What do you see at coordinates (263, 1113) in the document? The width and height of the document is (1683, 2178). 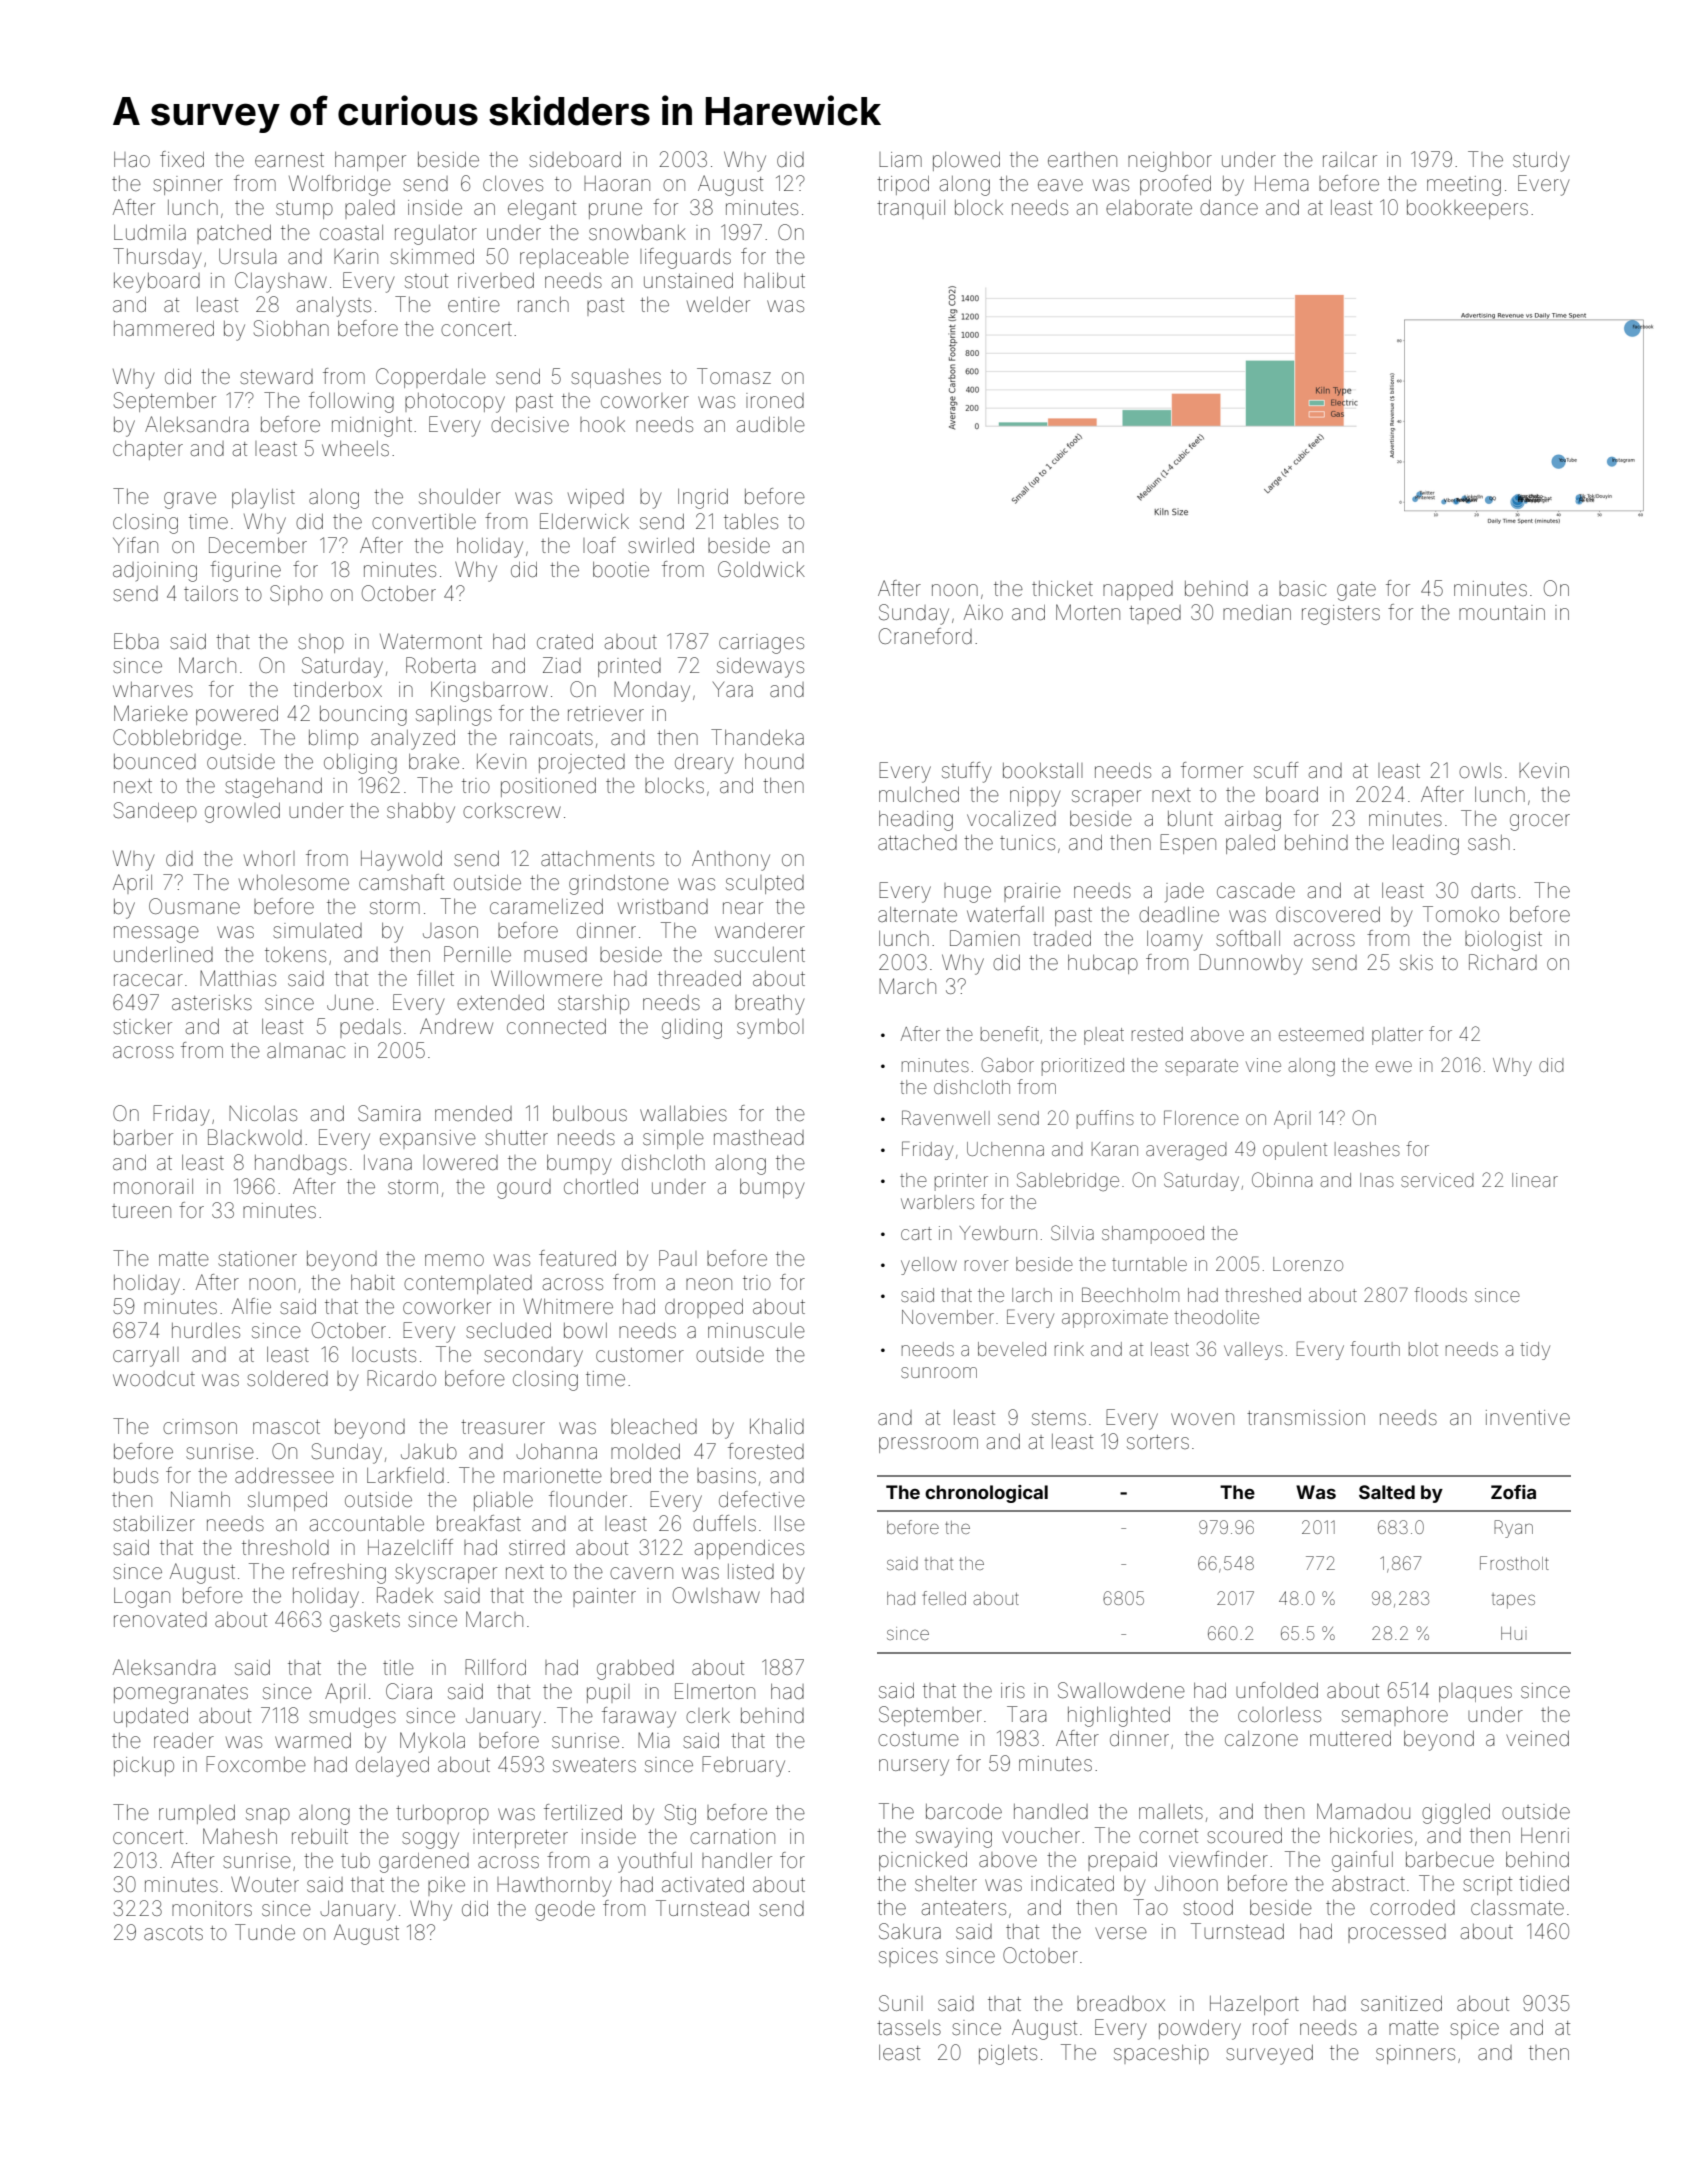 I see `Nicolas` at bounding box center [263, 1113].
